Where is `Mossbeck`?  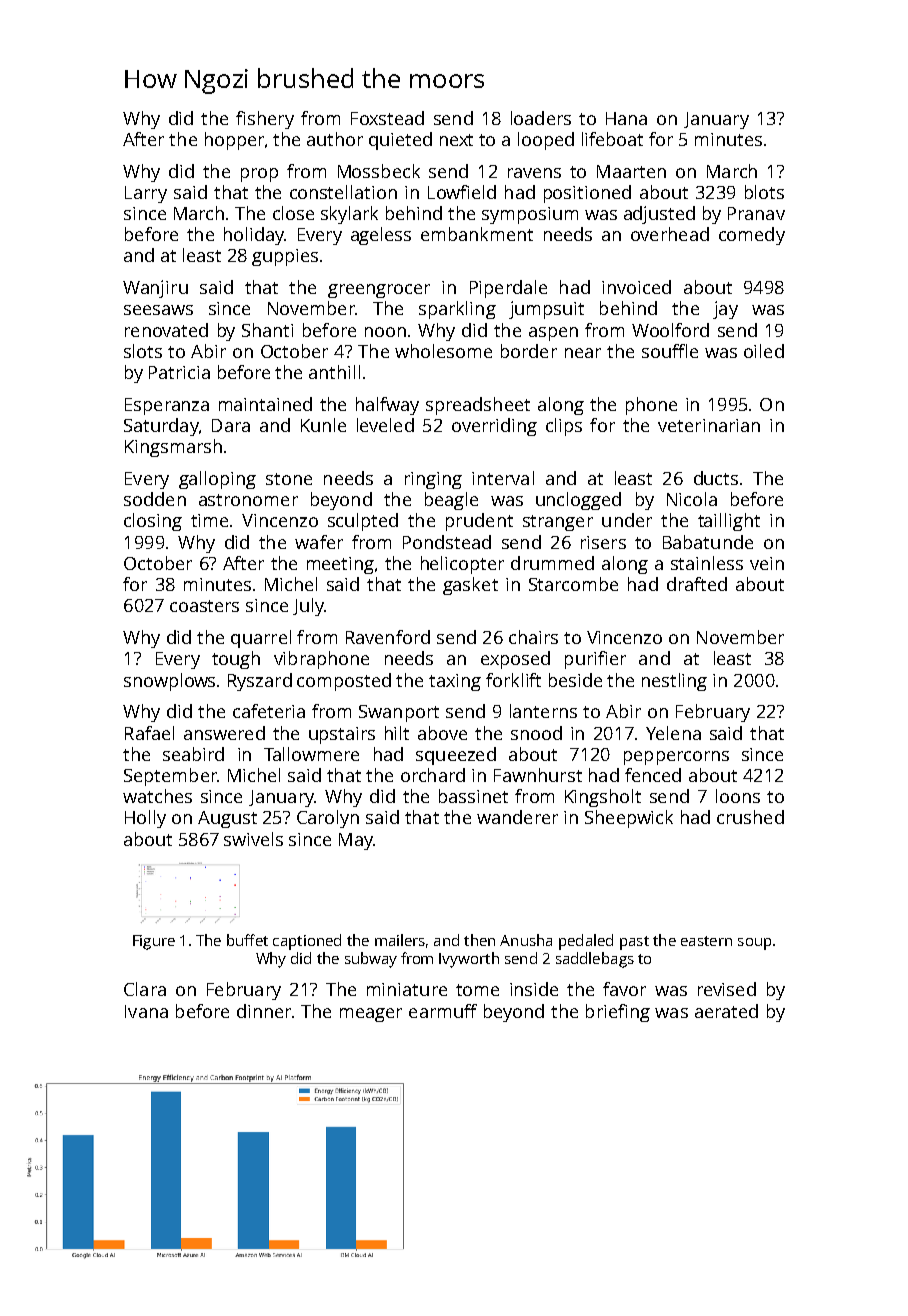
Mossbeck is located at coordinates (379, 171).
